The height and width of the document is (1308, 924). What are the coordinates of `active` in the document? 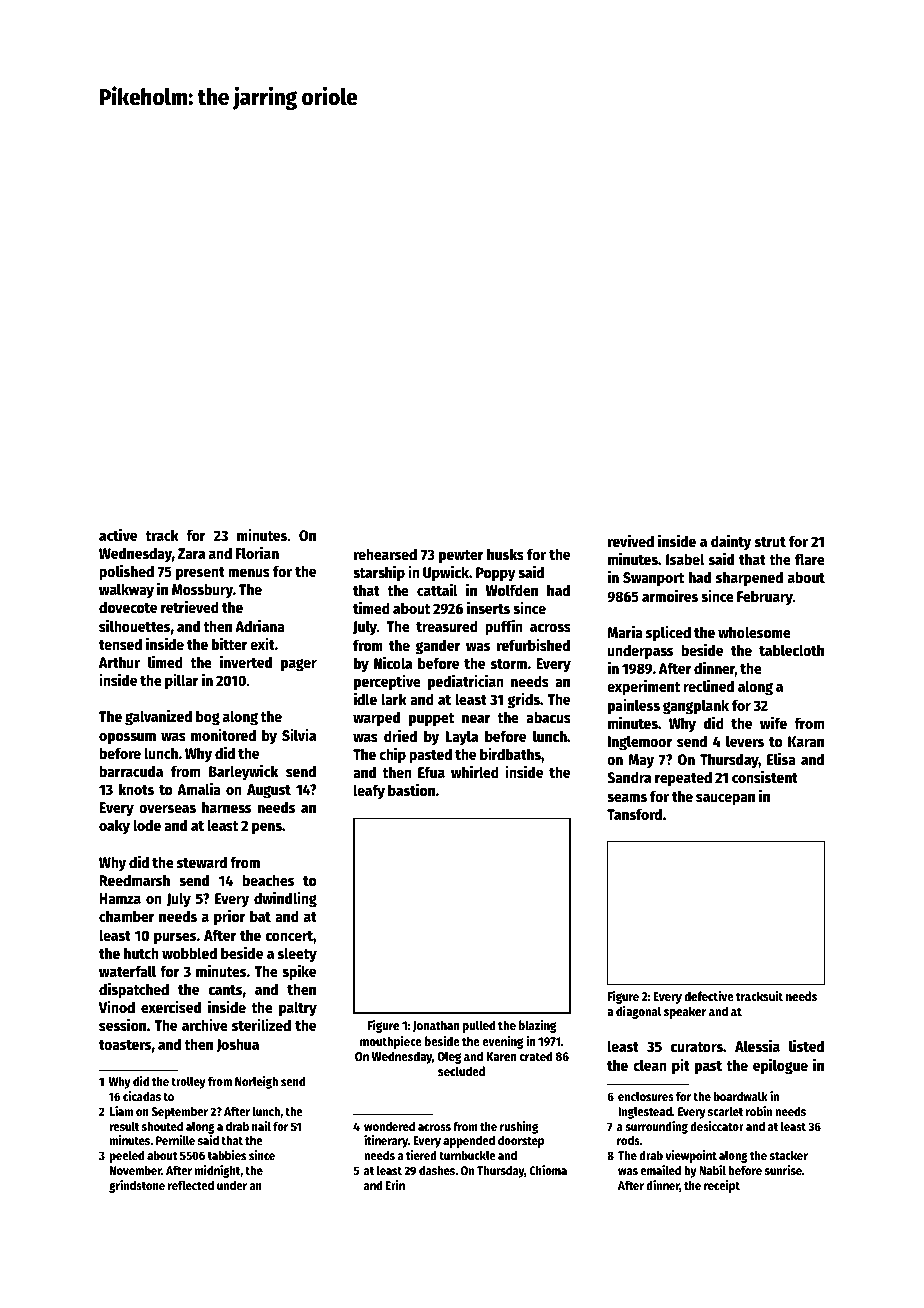 It's located at (118, 534).
